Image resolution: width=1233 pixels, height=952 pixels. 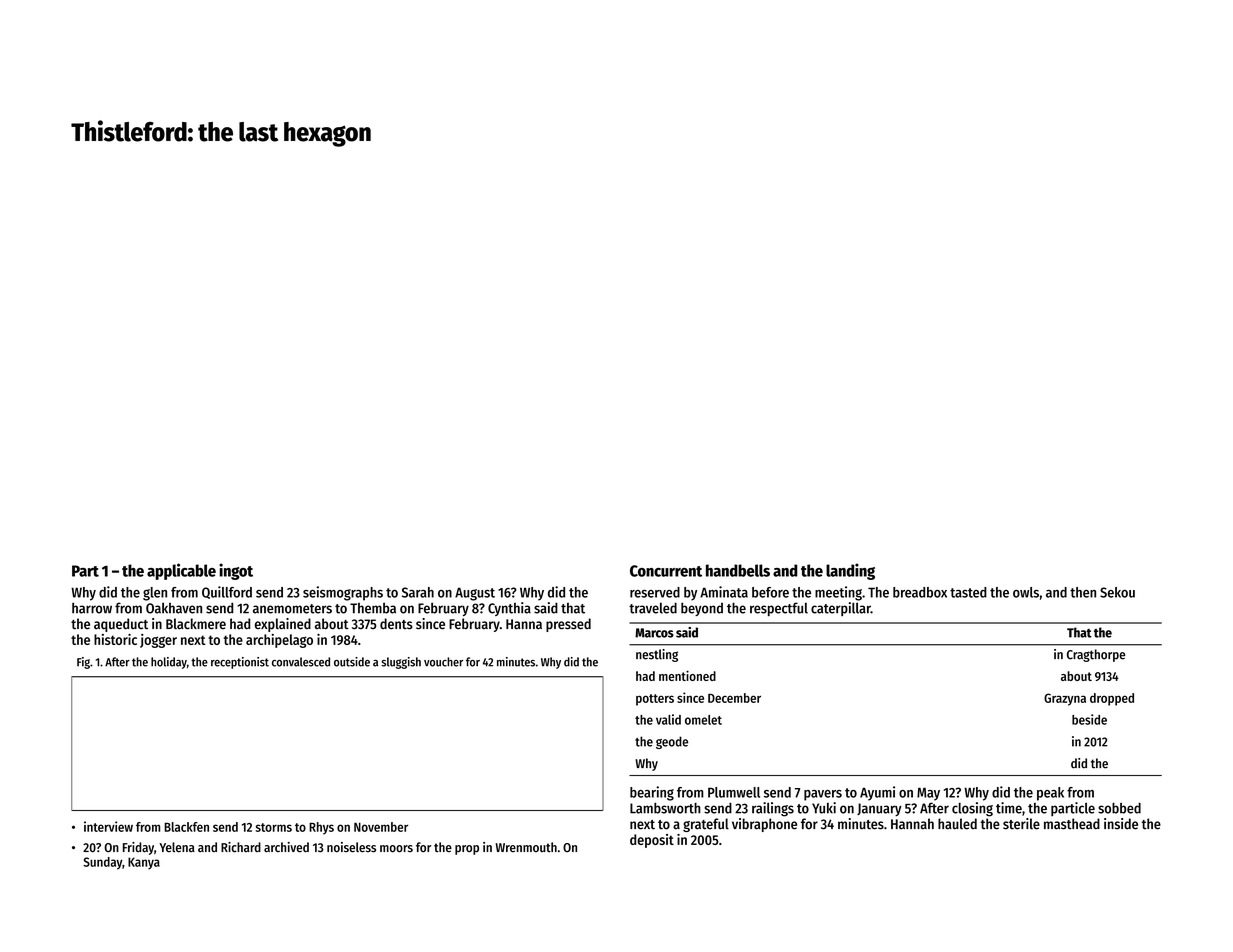 What do you see at coordinates (668, 719) in the image?
I see `valid` at bounding box center [668, 719].
